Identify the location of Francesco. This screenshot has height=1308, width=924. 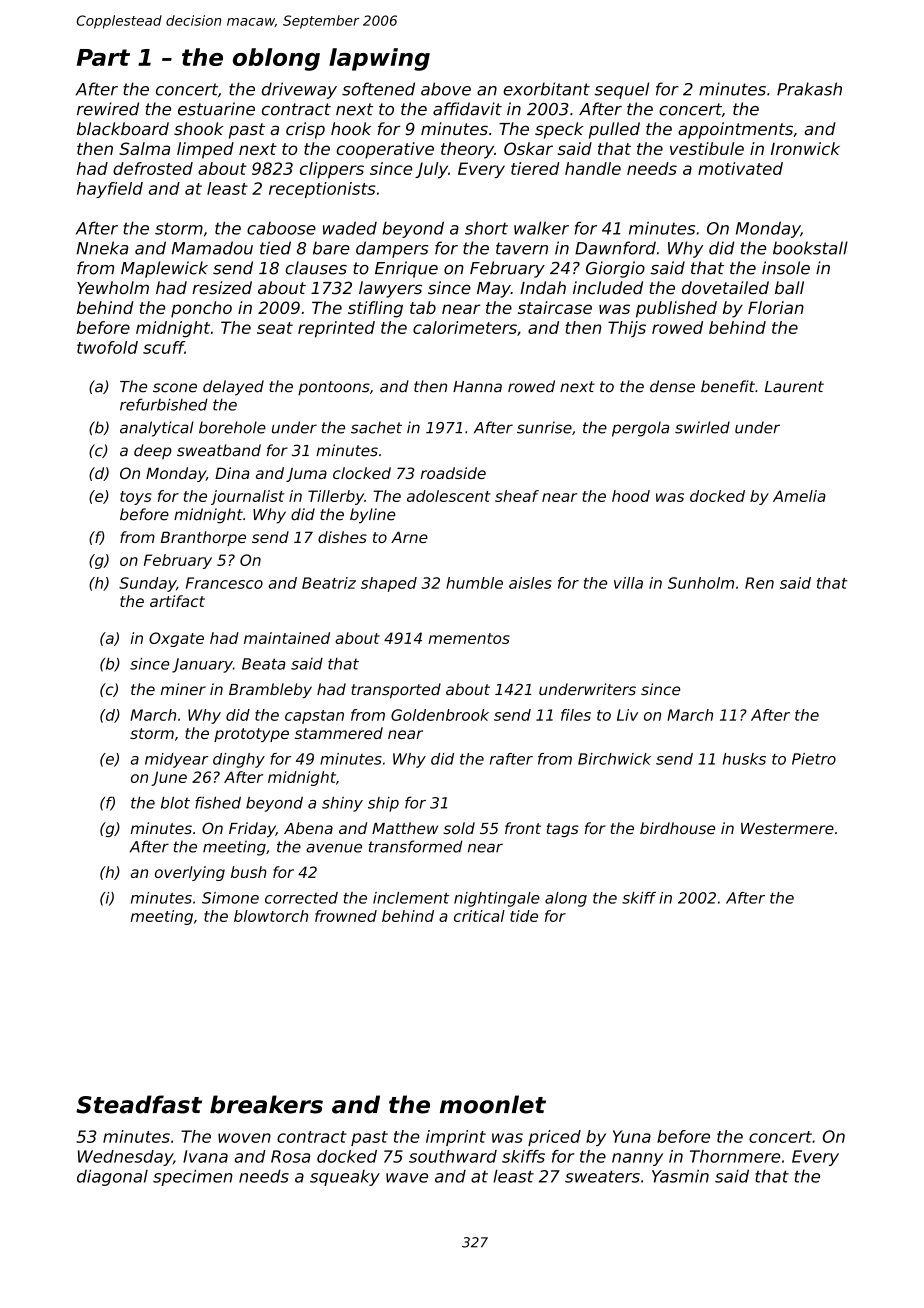
(224, 583).
